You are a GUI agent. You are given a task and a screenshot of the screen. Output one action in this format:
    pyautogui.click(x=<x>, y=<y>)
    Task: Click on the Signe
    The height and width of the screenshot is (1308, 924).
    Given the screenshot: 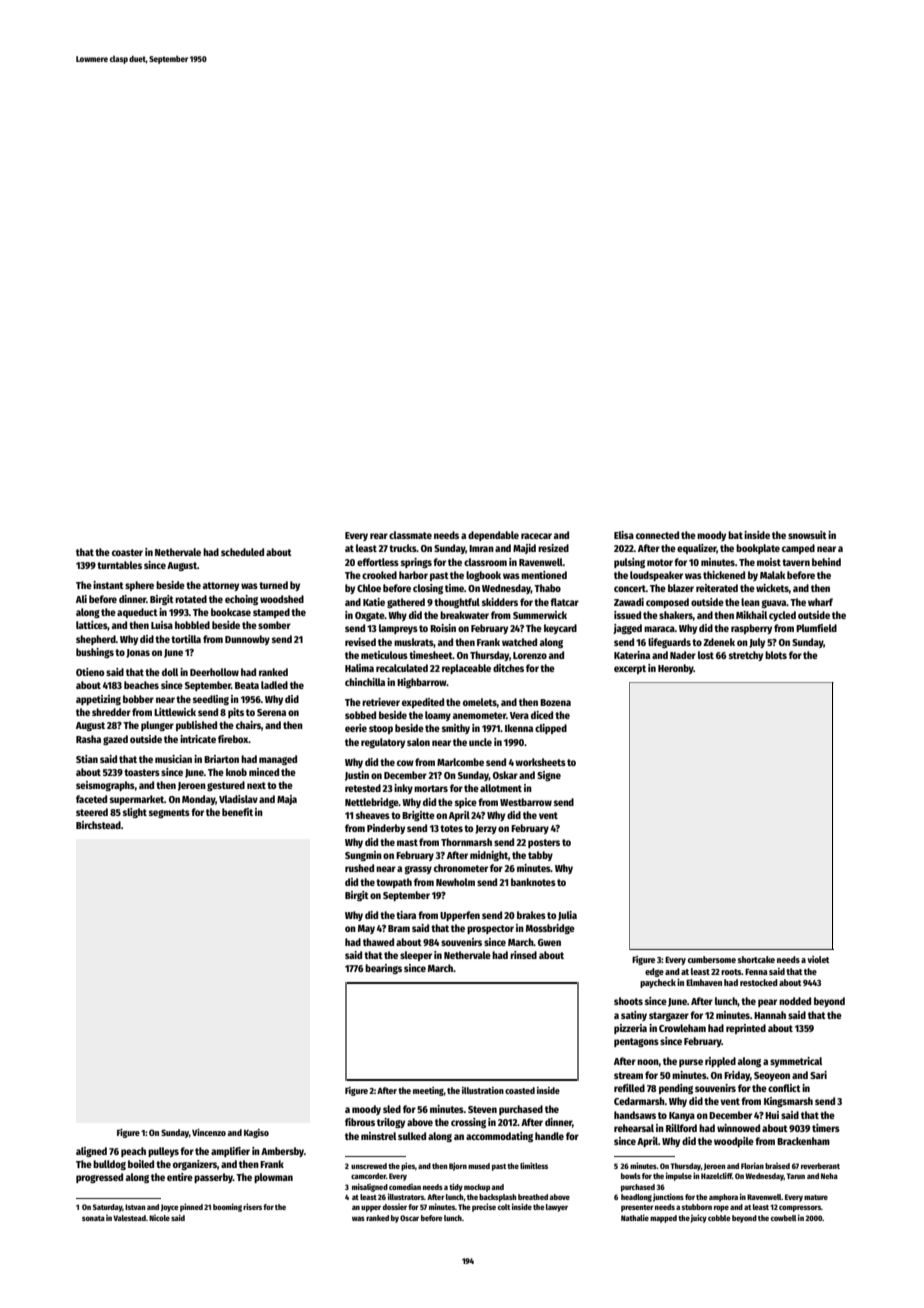 What is the action you would take?
    pyautogui.click(x=549, y=776)
